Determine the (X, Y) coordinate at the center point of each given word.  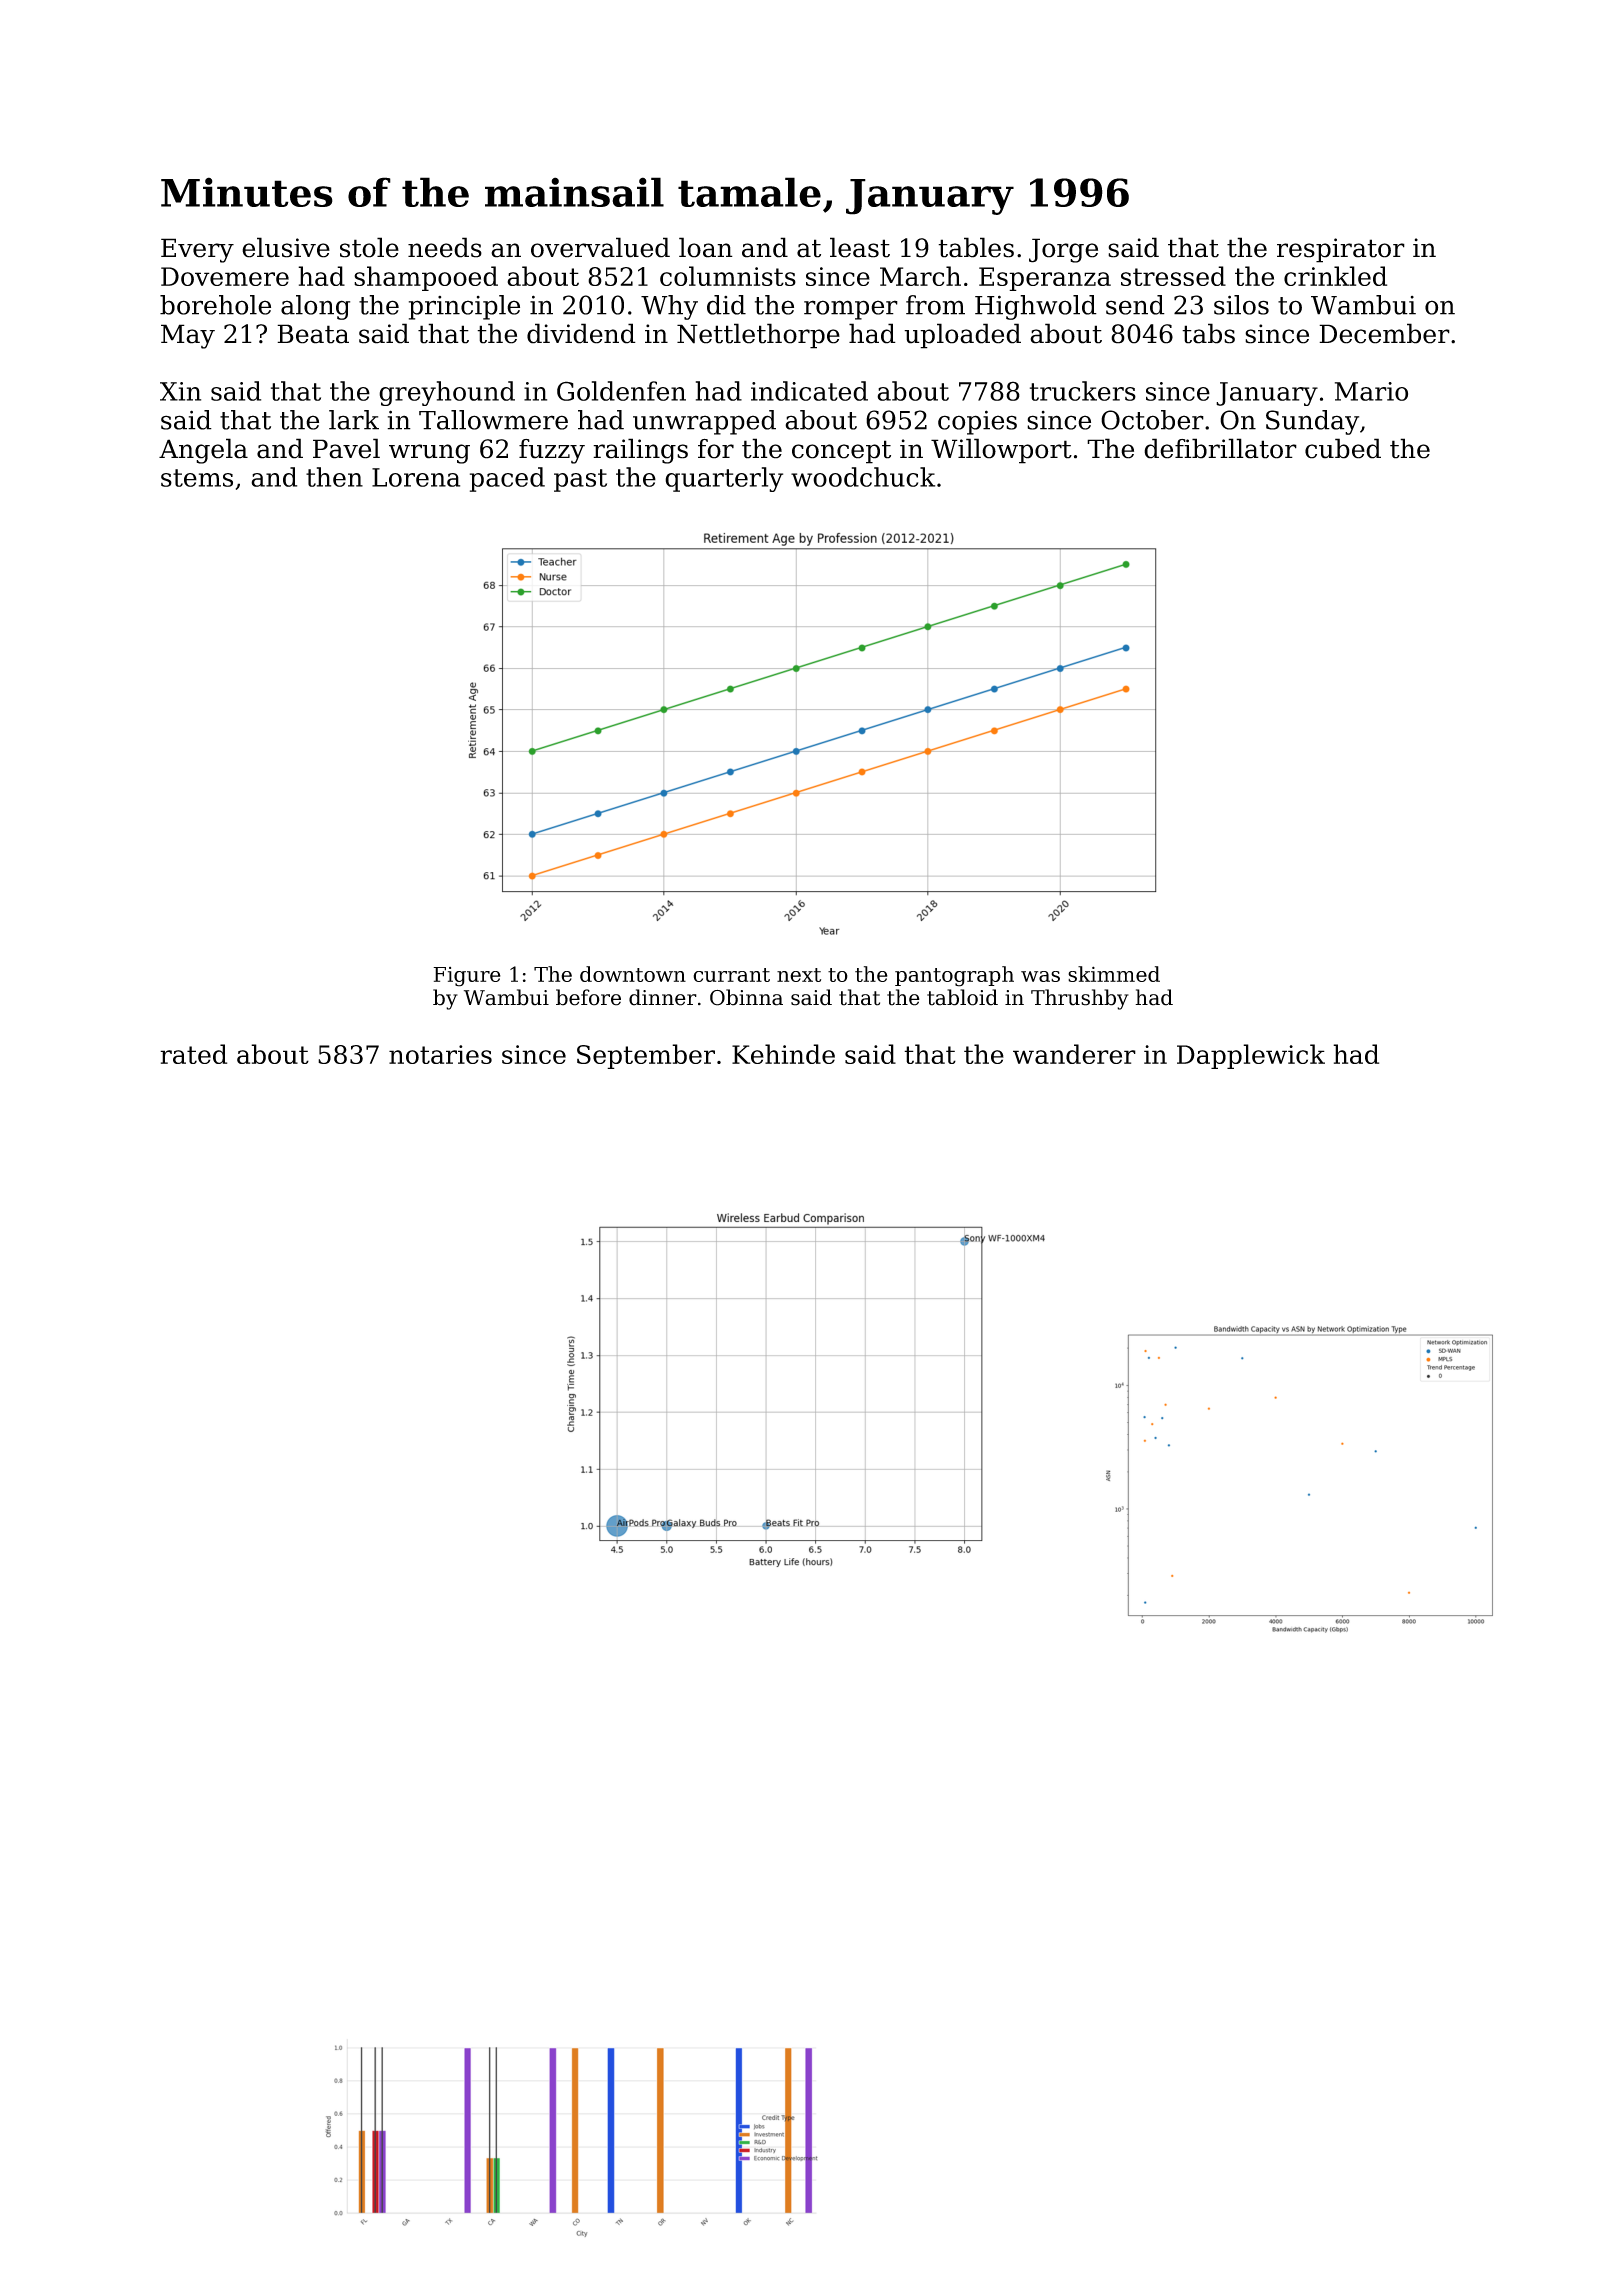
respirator (1341, 250)
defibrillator (1220, 448)
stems (197, 478)
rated (193, 1054)
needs (445, 247)
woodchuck (863, 477)
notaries (440, 1054)
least (860, 247)
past (580, 480)
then (334, 477)
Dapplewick (1251, 1056)
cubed (1343, 448)
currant (731, 975)
